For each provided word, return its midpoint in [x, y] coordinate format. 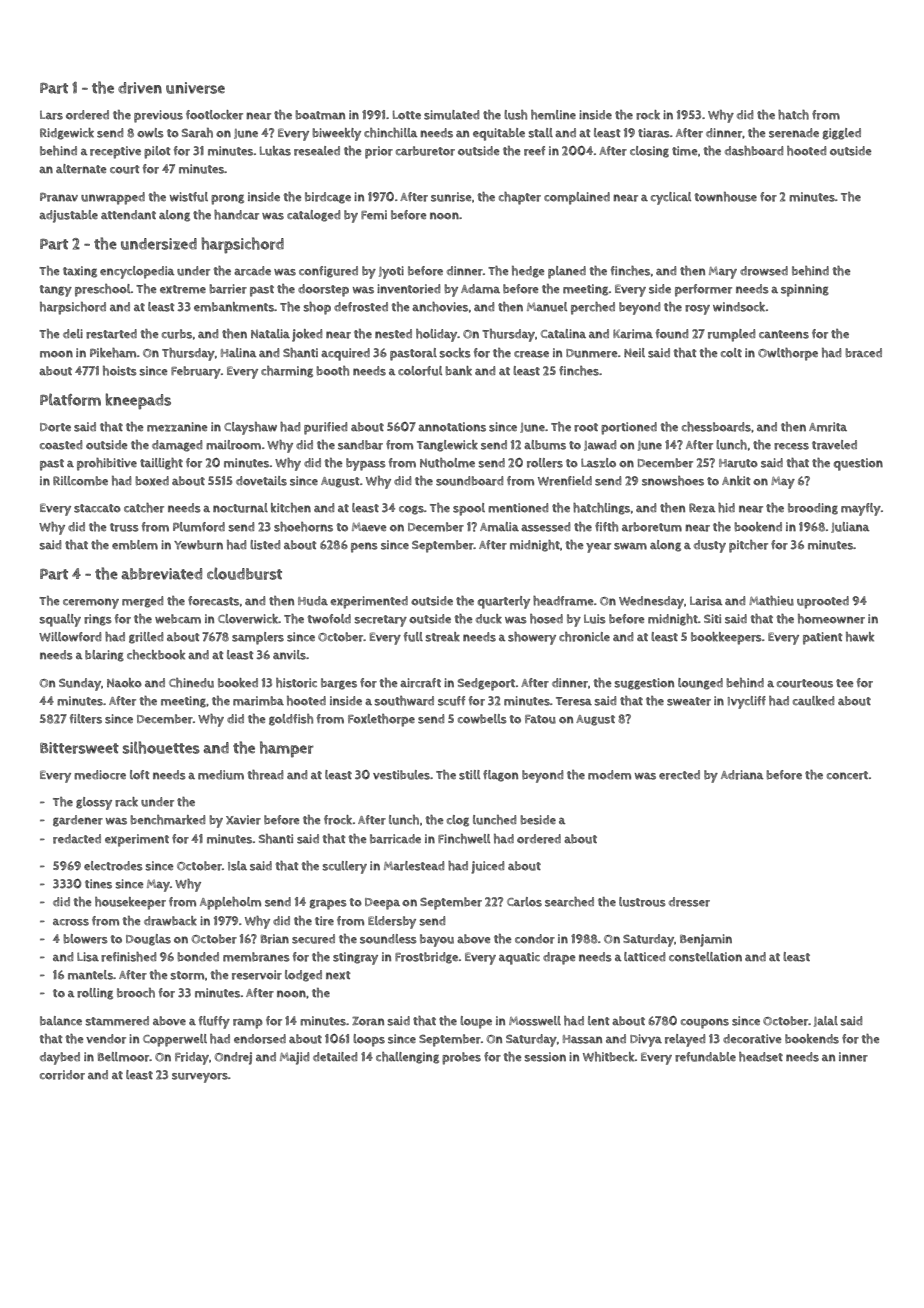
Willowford [70, 637]
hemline [553, 115]
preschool [103, 290]
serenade [794, 133]
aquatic [519, 958]
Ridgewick [67, 134]
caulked [813, 701]
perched [593, 308]
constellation [705, 957]
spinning [805, 290]
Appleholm [230, 903]
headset [761, 1057]
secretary [380, 621]
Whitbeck [609, 1057]
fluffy [214, 1022]
